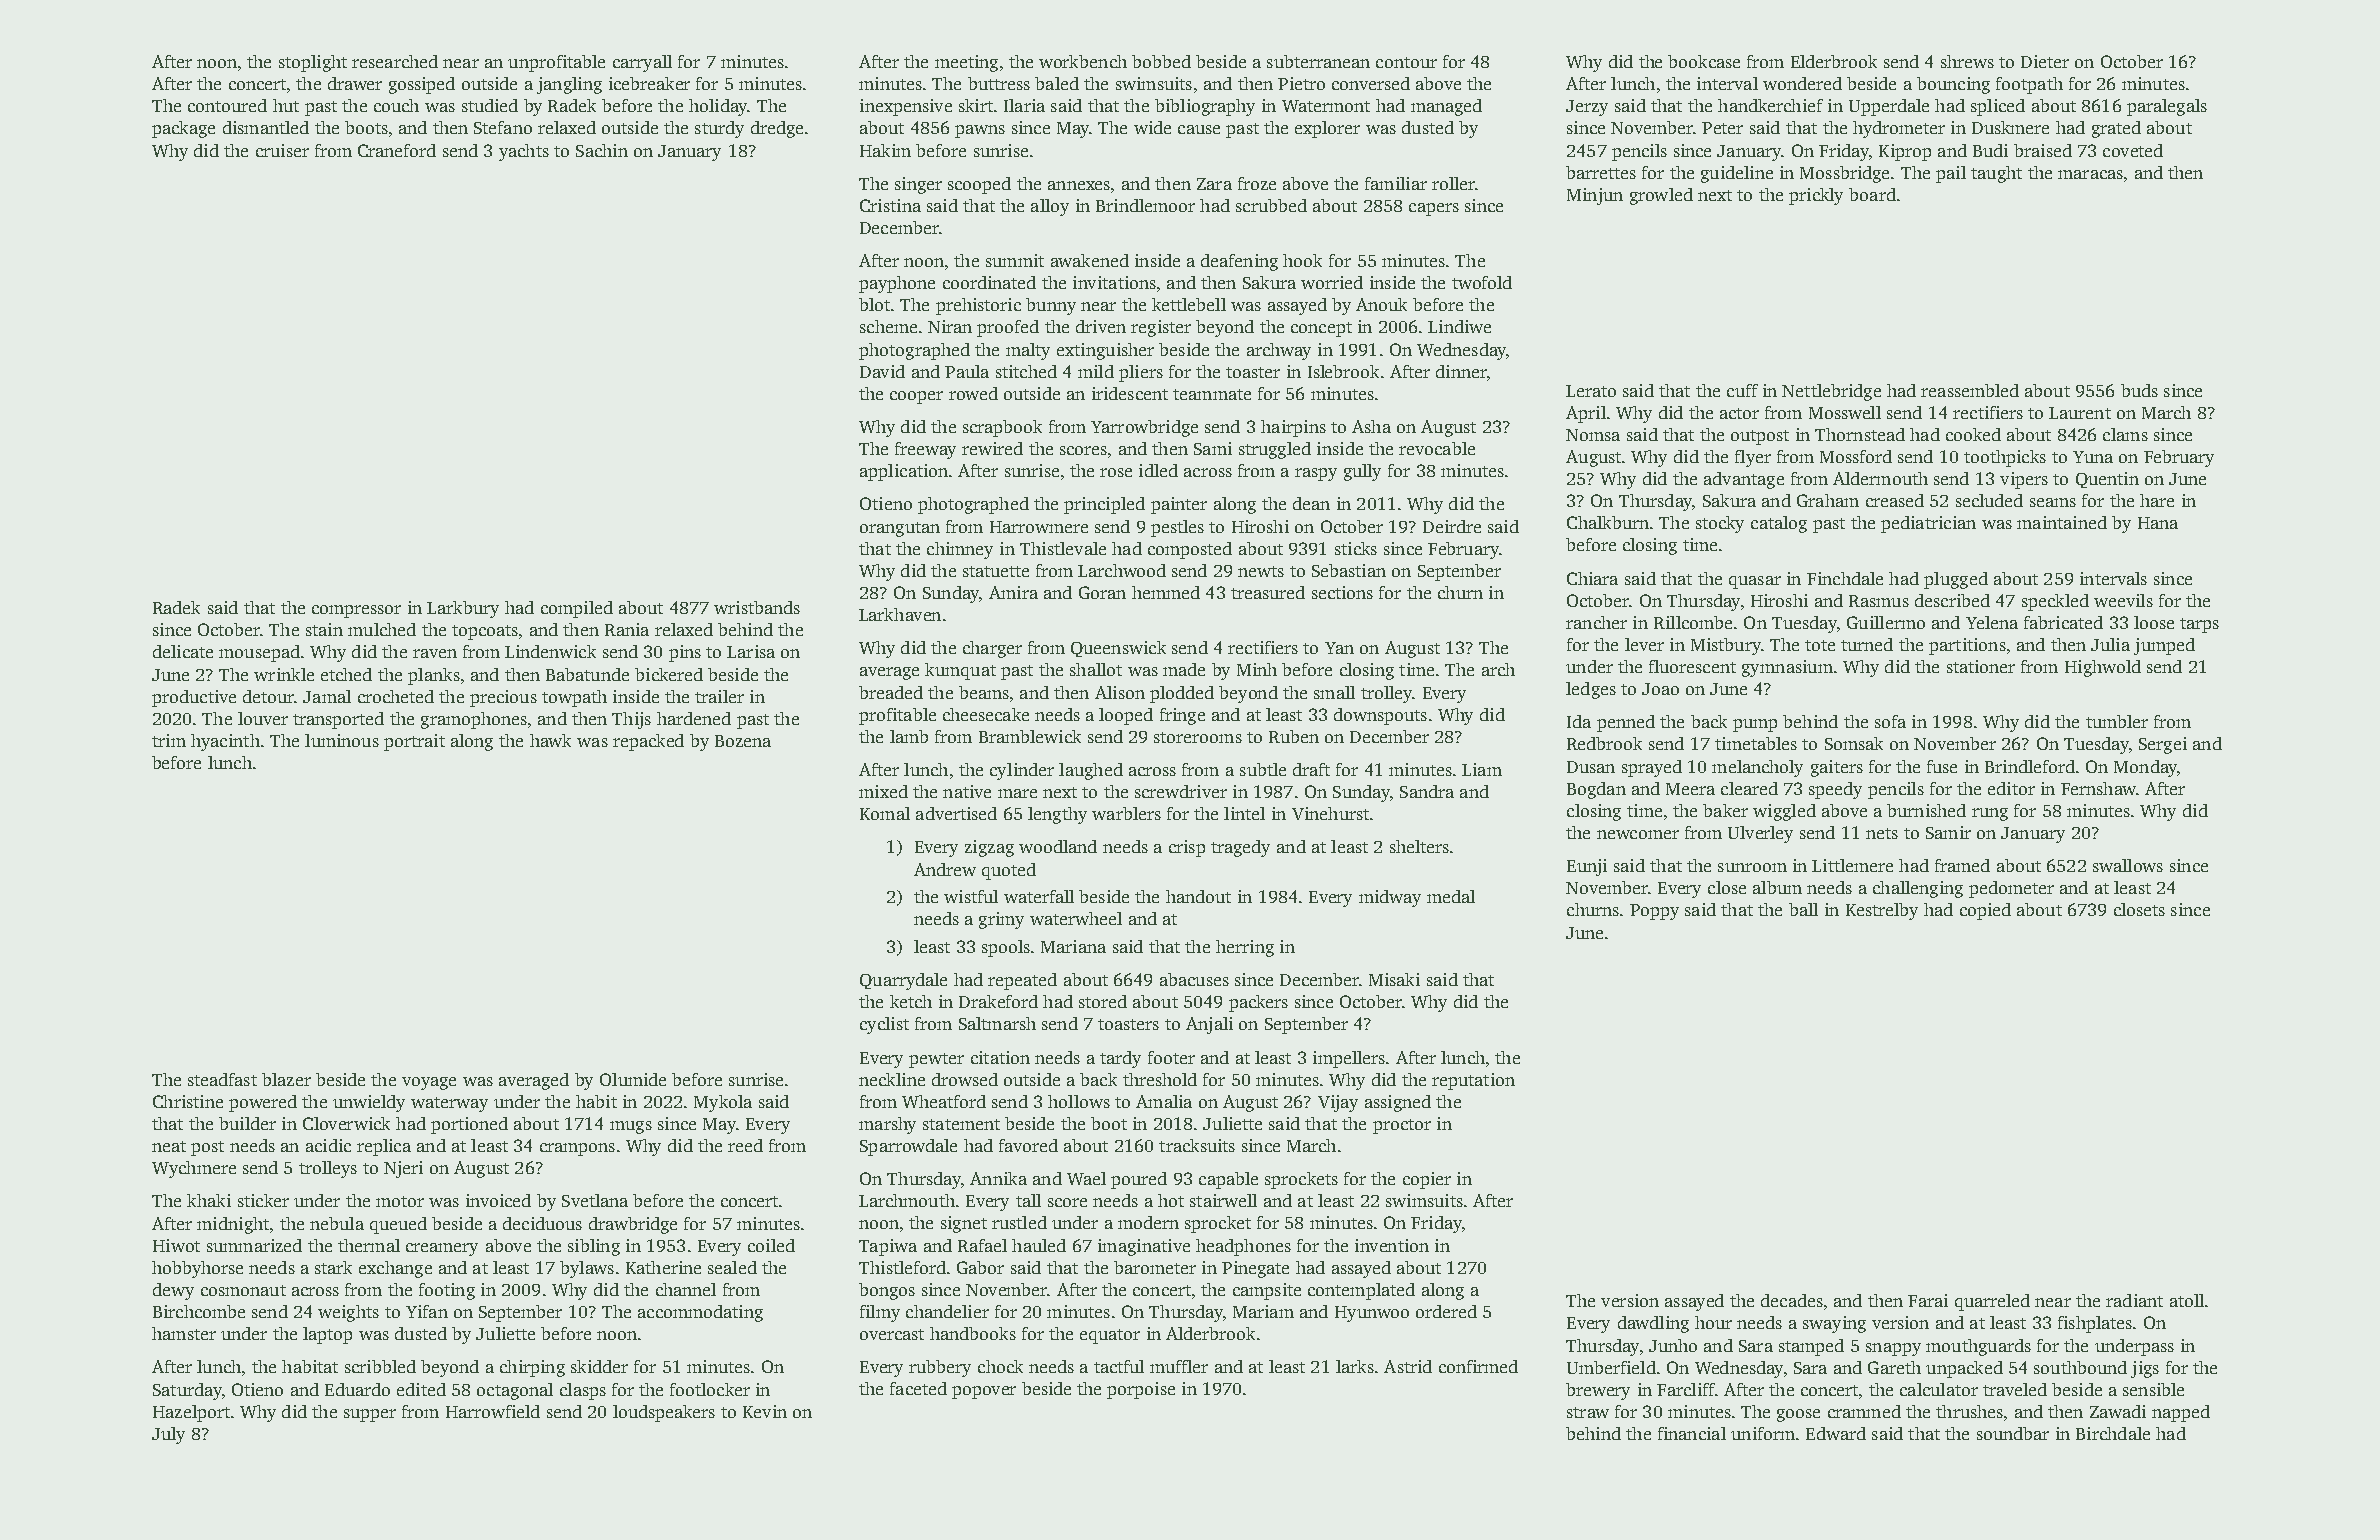  I want to click on Monday, so click(2145, 768).
